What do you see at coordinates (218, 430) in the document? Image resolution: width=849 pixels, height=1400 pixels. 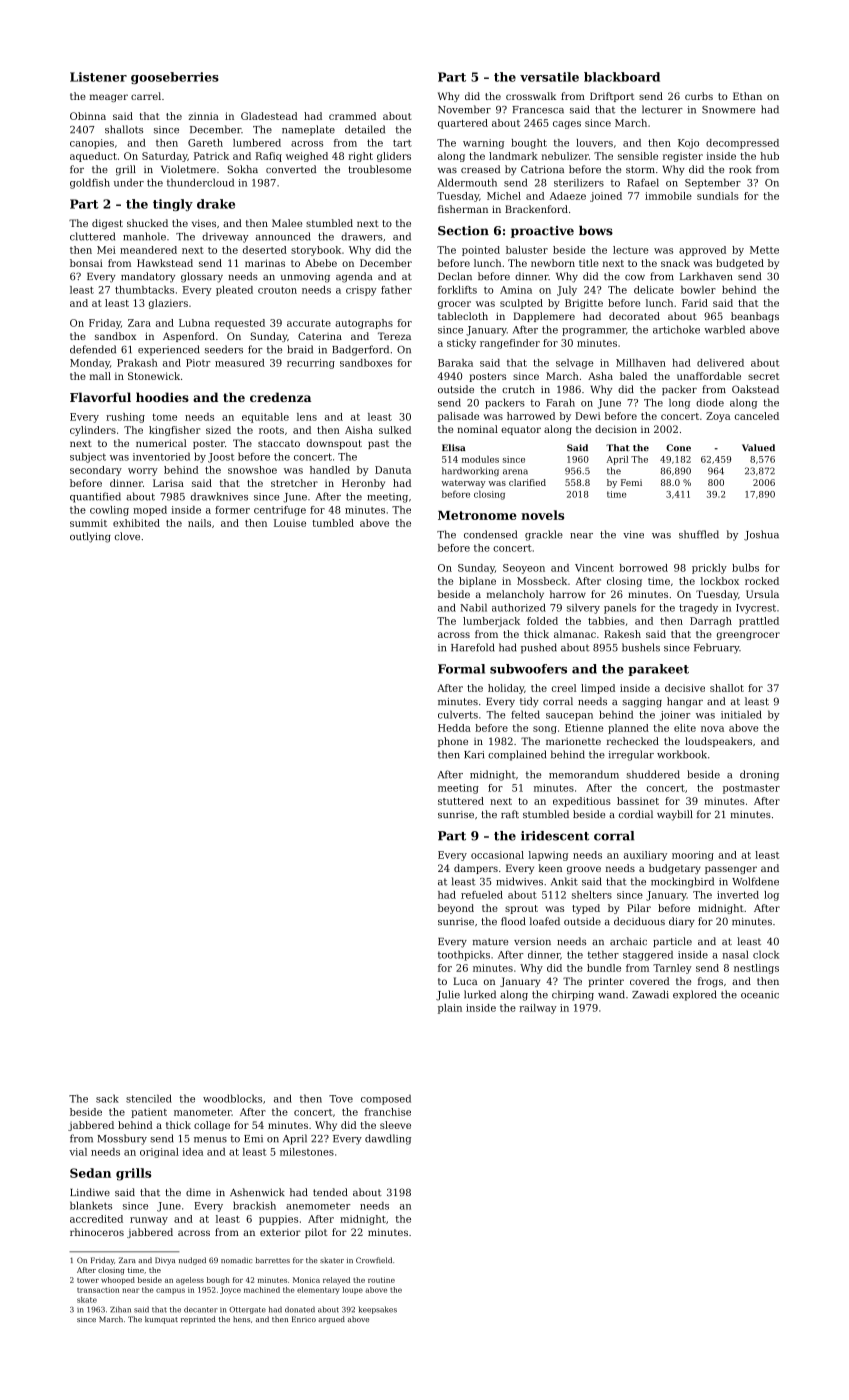 I see `sized` at bounding box center [218, 430].
